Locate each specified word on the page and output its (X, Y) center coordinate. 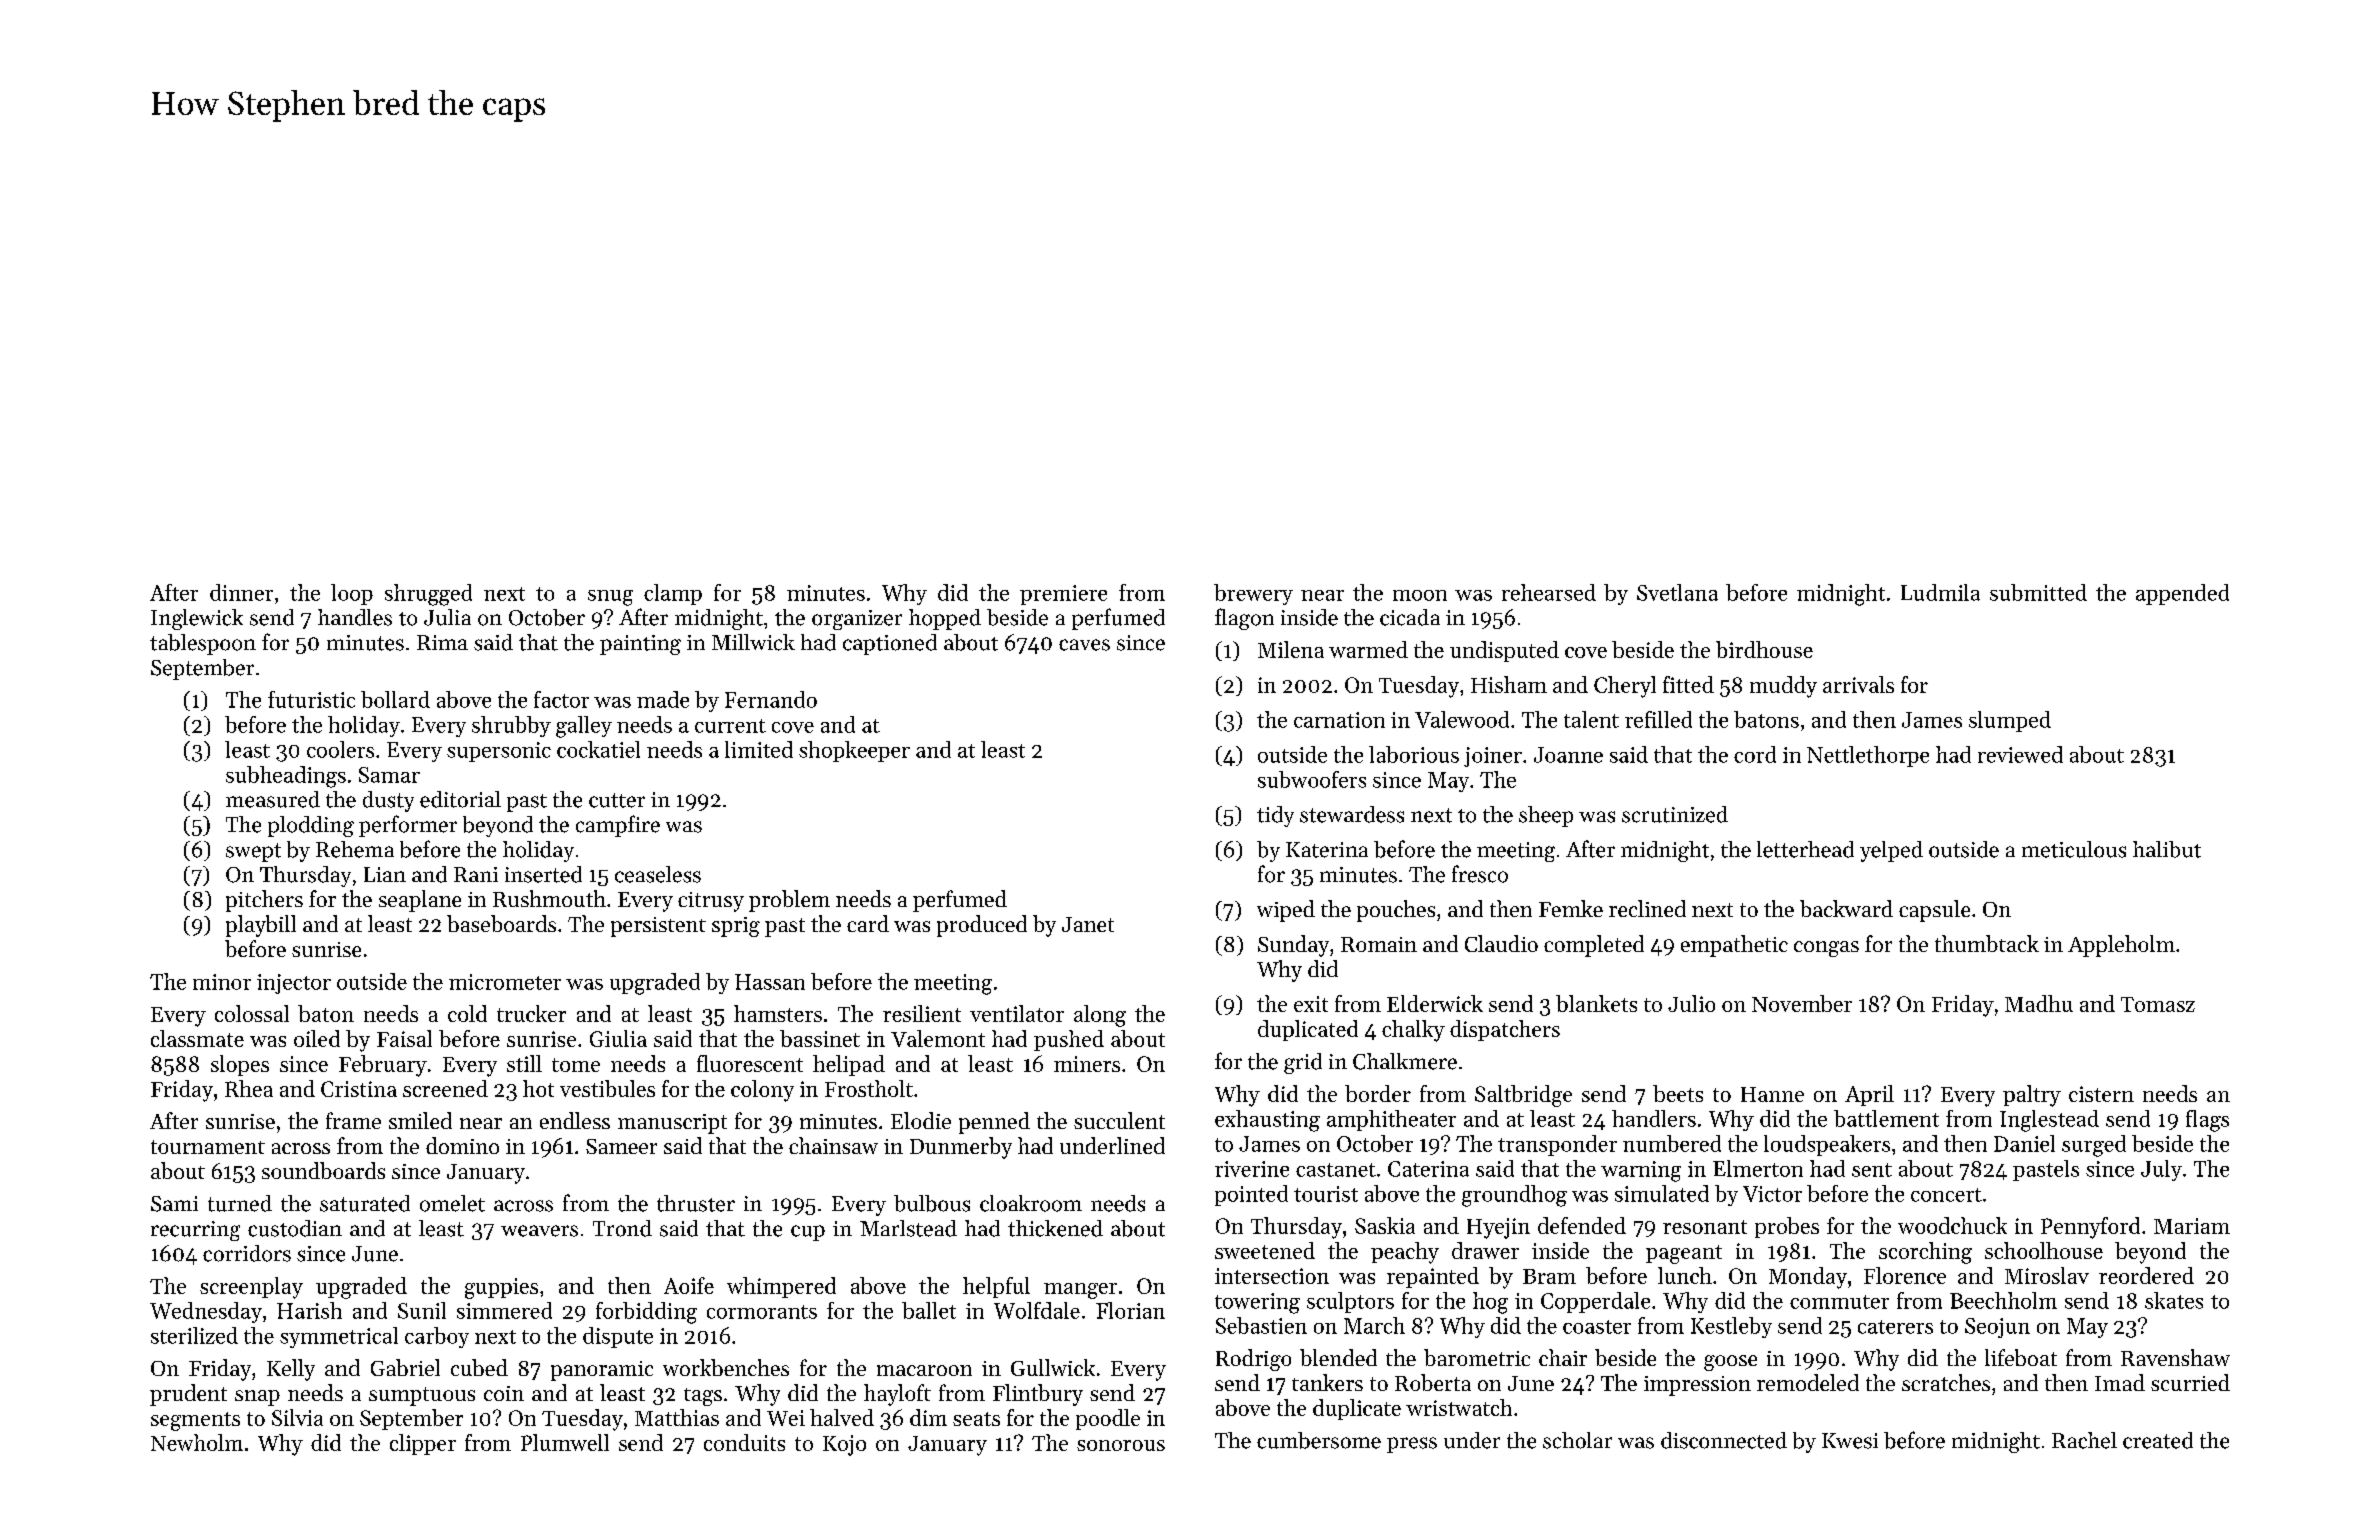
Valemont (938, 1038)
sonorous (1121, 1445)
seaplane (420, 901)
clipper (423, 1444)
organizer (857, 620)
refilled (1658, 719)
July (2161, 1170)
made (663, 699)
